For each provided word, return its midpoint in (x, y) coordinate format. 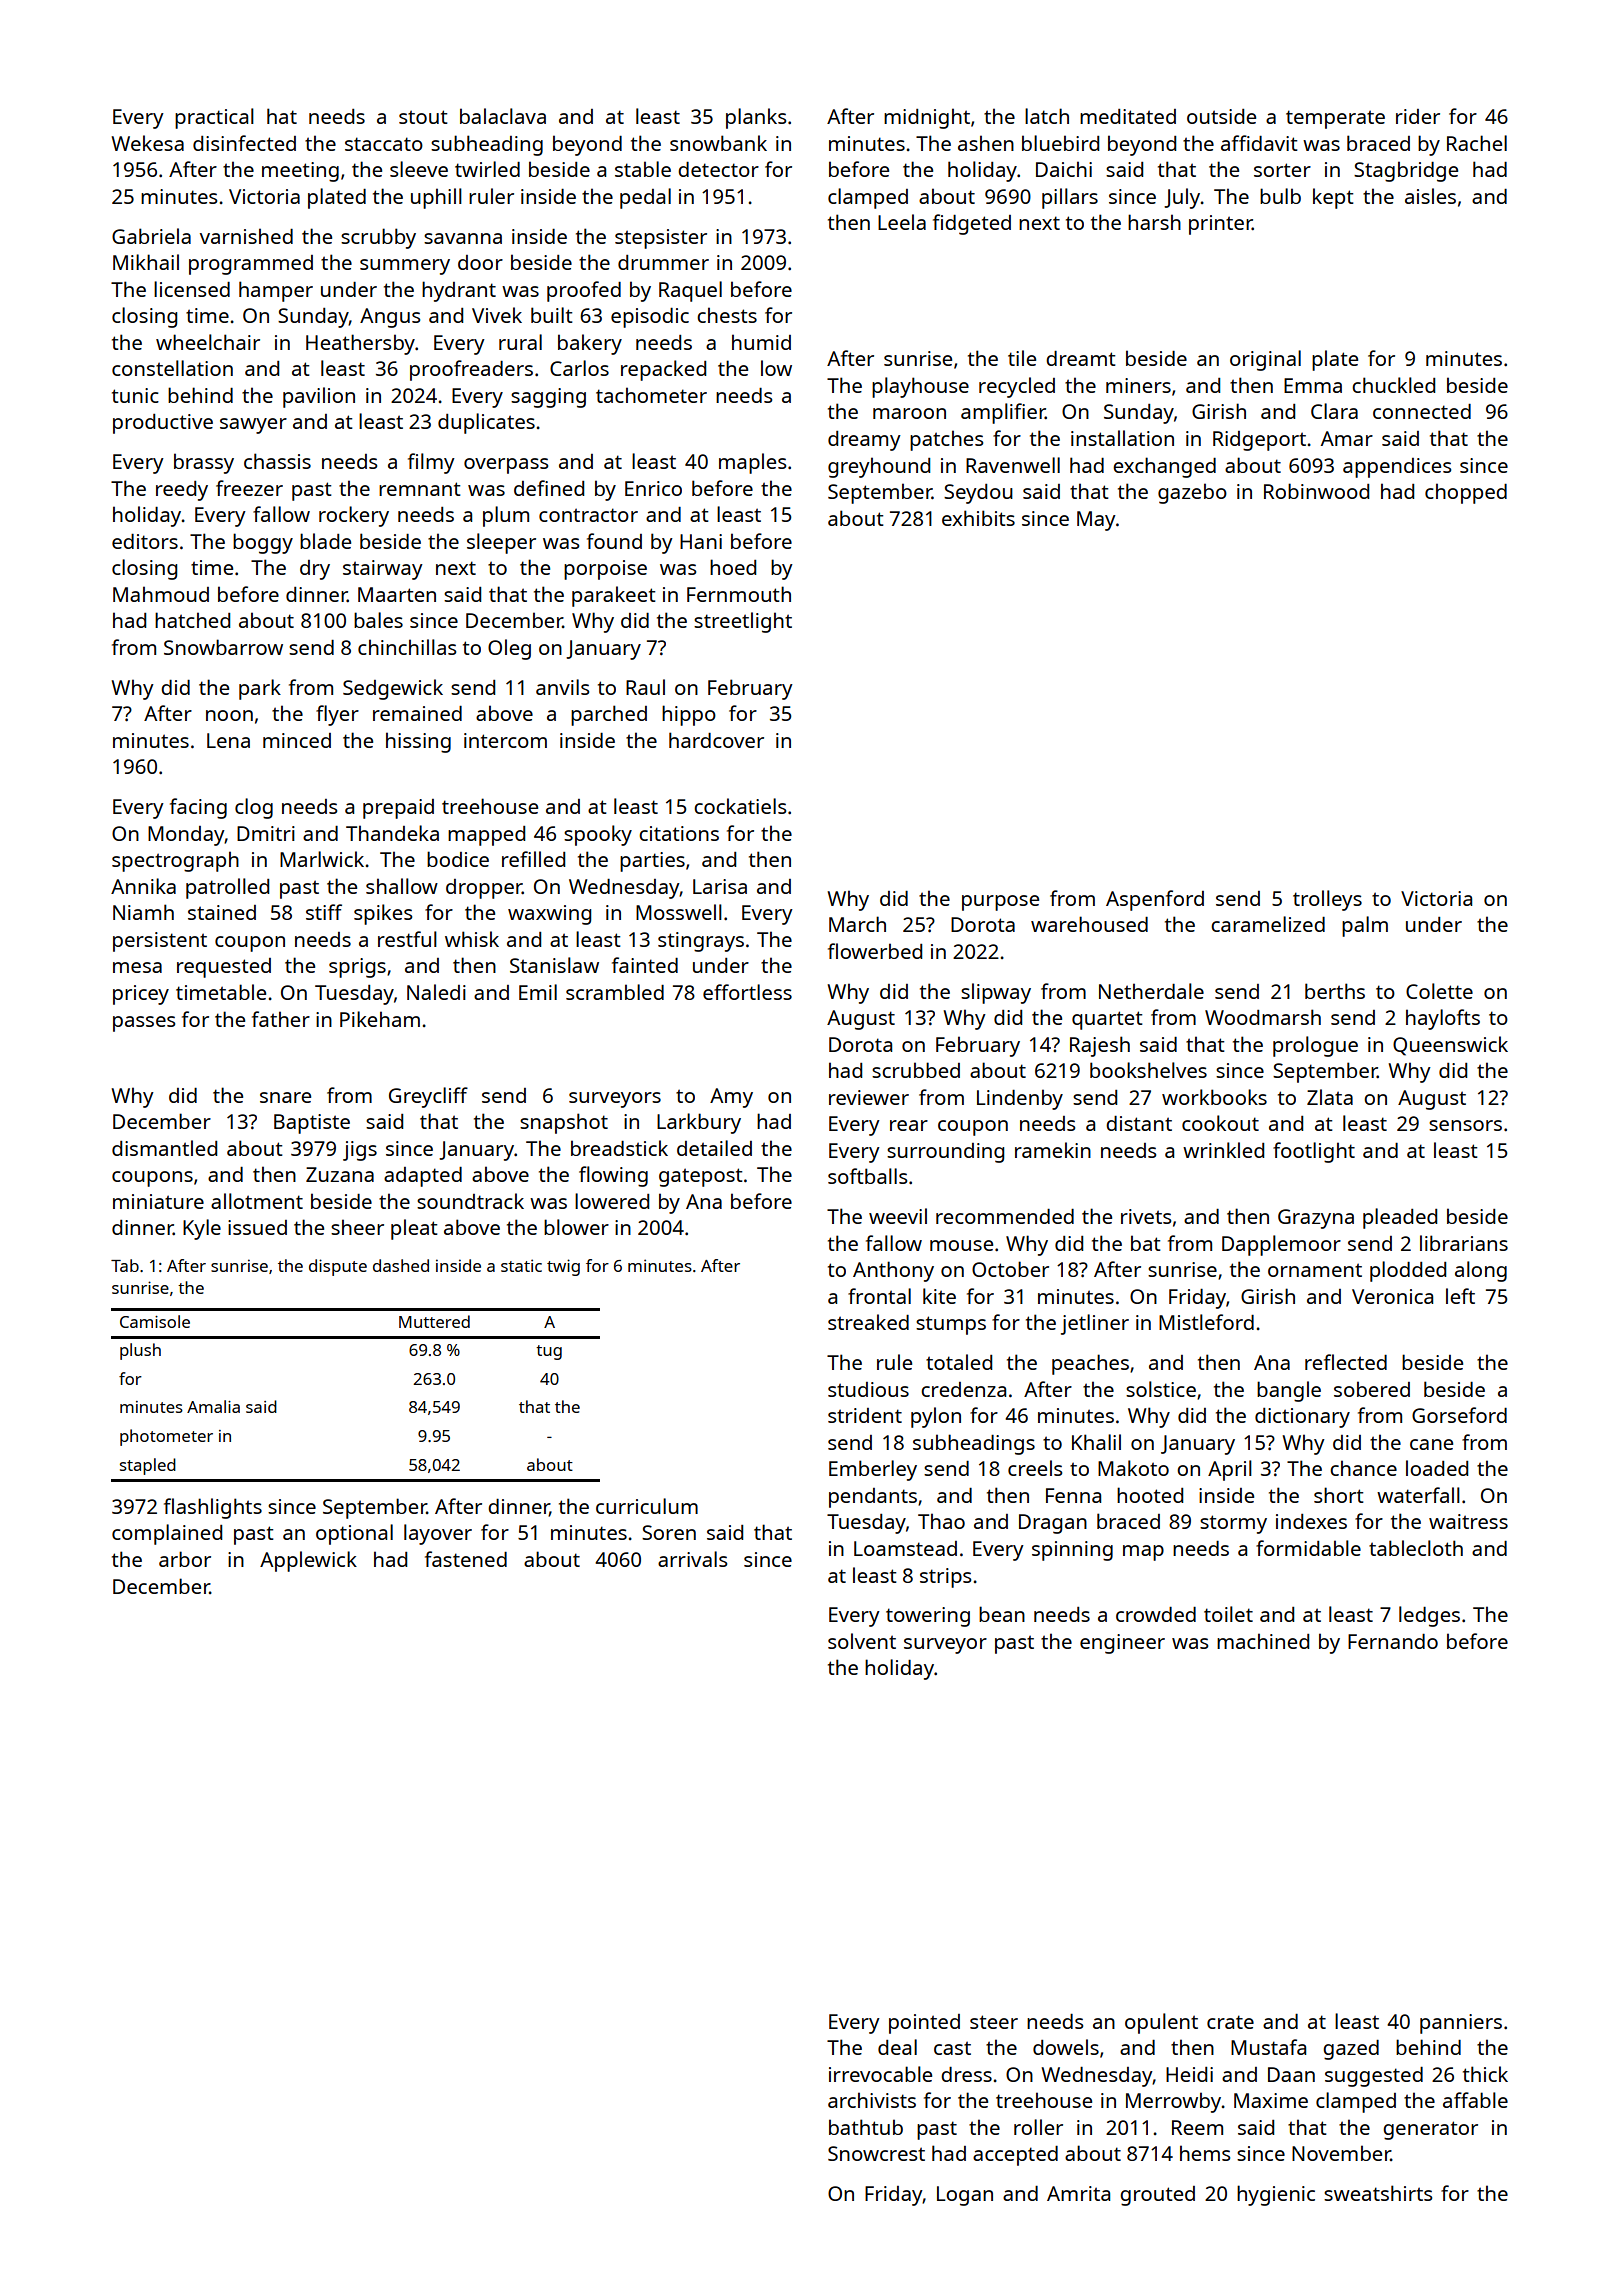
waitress (1468, 1521)
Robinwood (1316, 491)
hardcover (716, 740)
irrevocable (880, 2074)
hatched (192, 620)
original (1265, 360)
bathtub (866, 2127)
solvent (862, 1641)
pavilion (319, 397)
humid (761, 342)
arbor (185, 1559)
